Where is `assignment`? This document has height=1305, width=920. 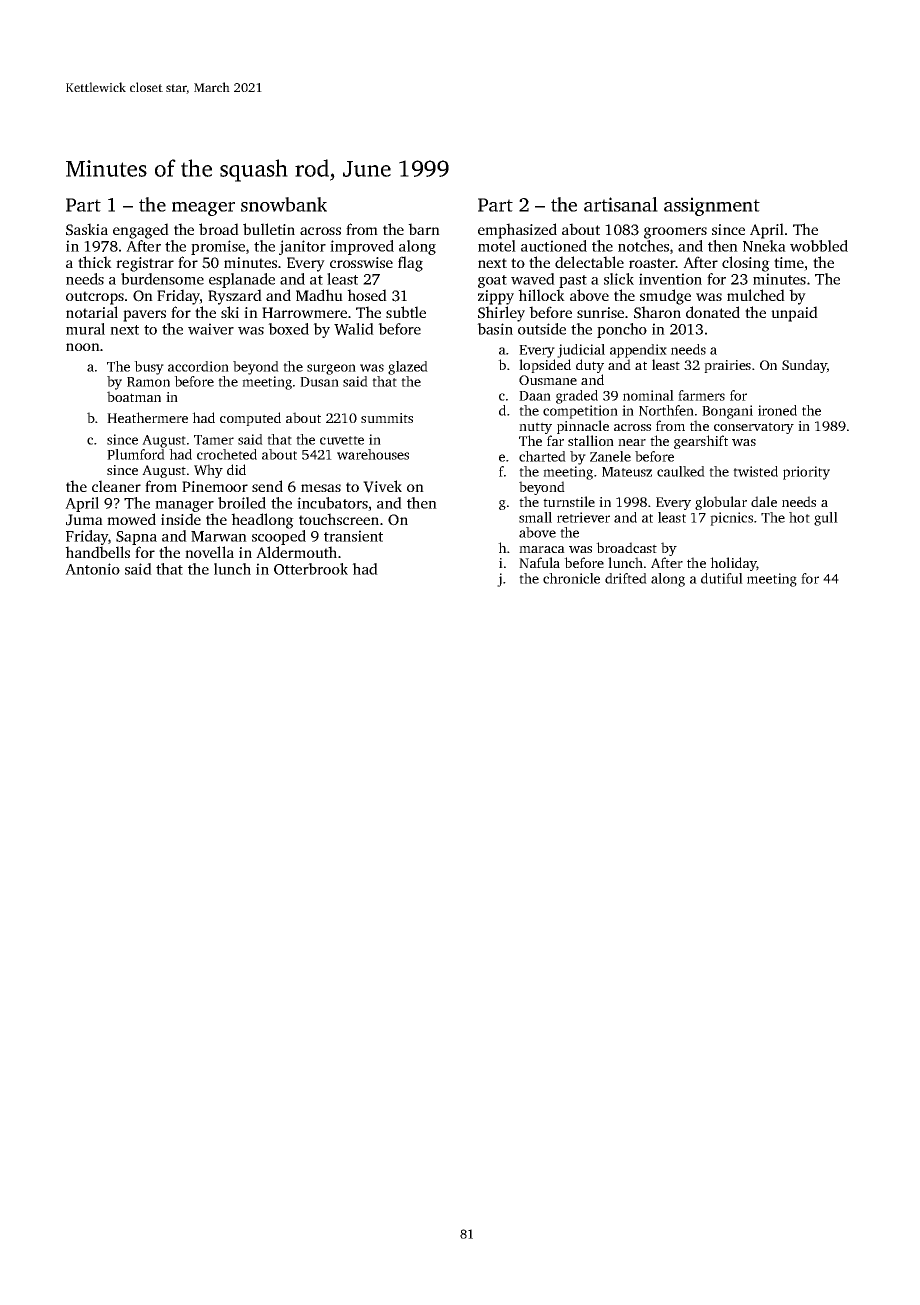 assignment is located at coordinates (712, 206).
